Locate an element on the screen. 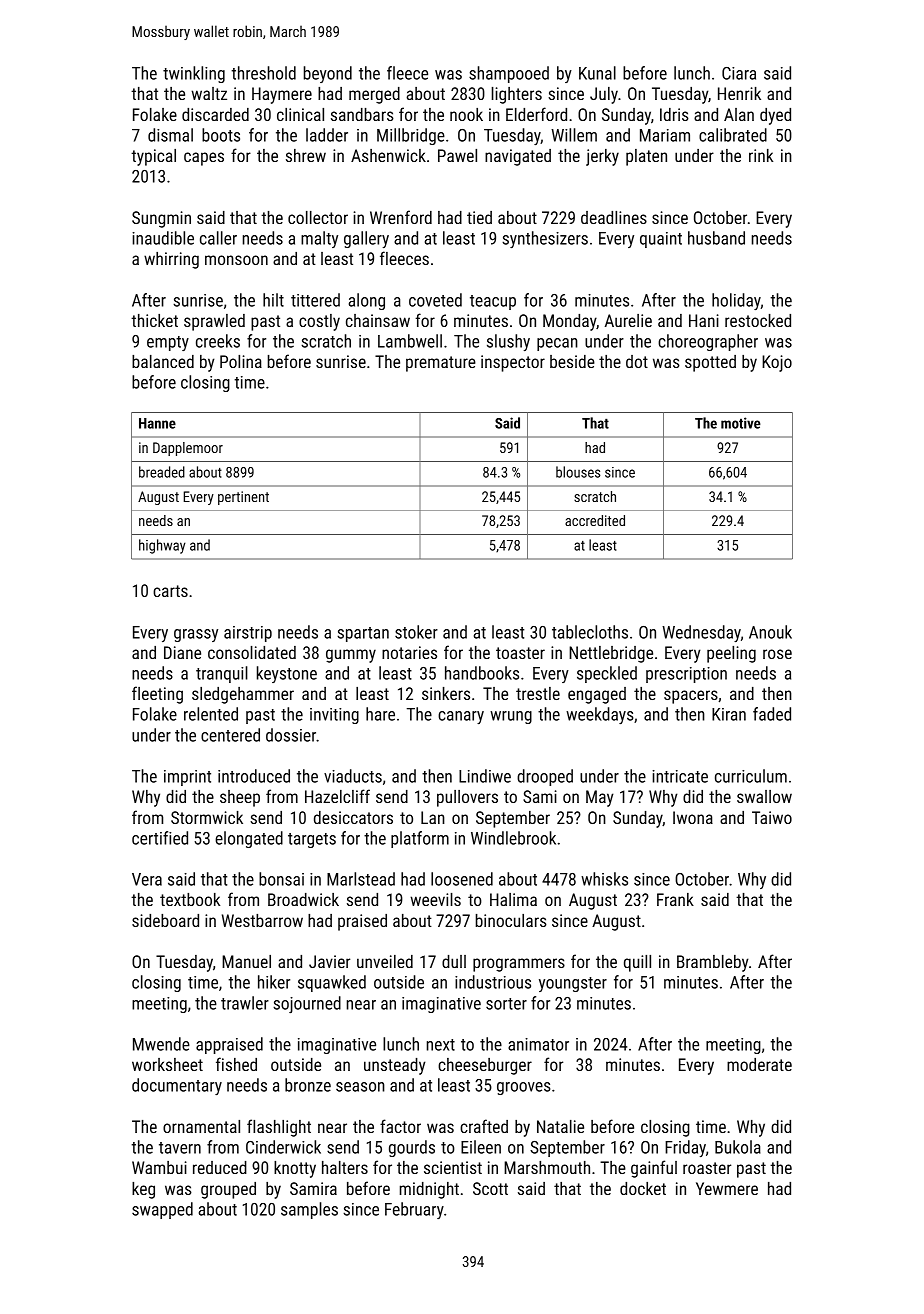  Manuel is located at coordinates (246, 961).
